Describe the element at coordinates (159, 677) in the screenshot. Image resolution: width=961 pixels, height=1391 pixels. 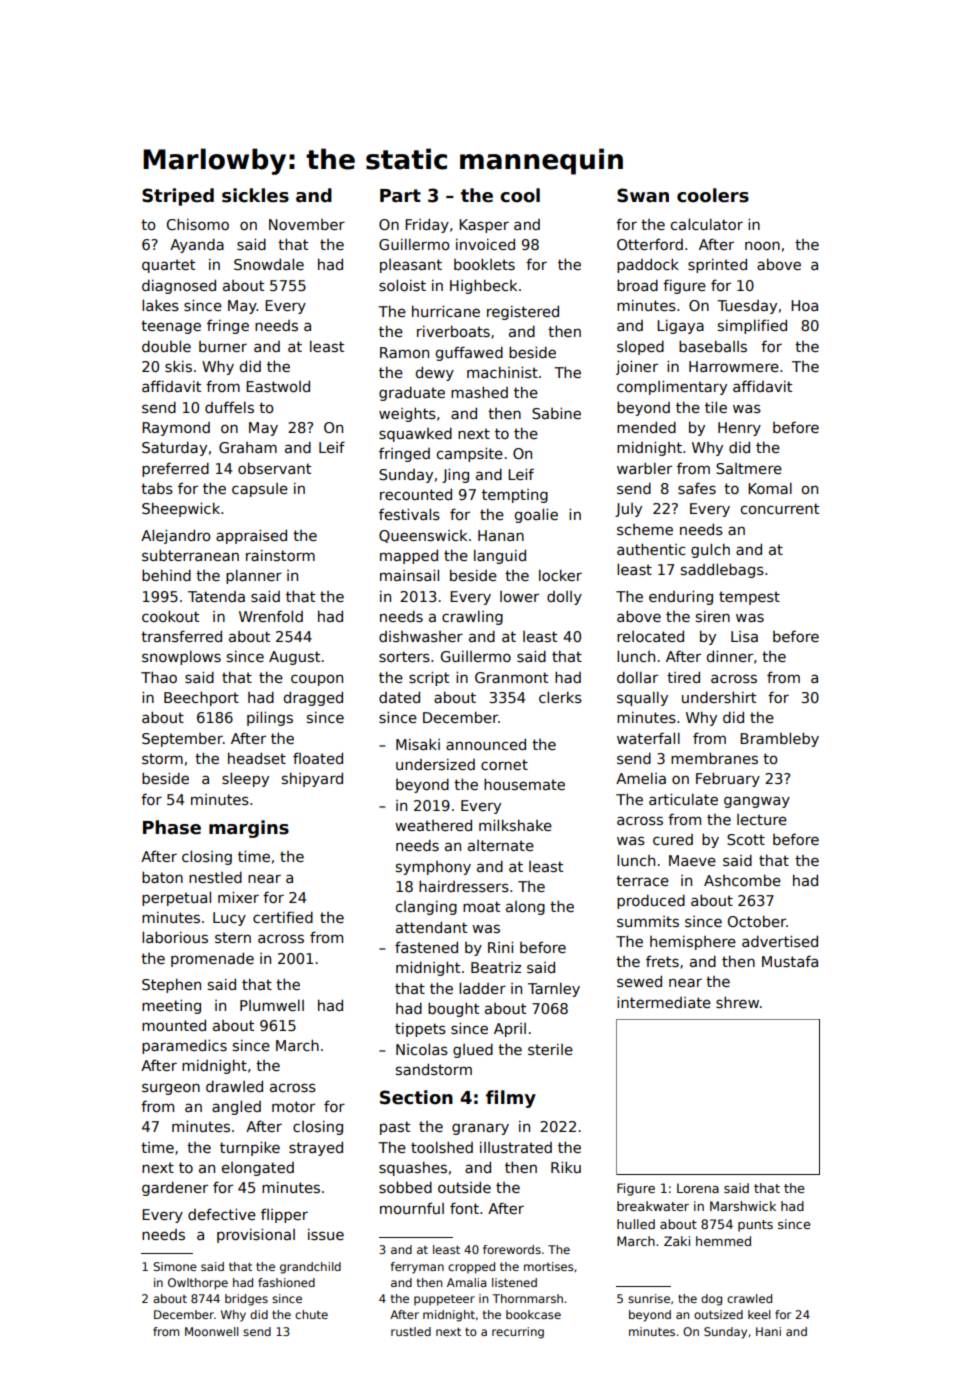
I see `Thao` at that location.
